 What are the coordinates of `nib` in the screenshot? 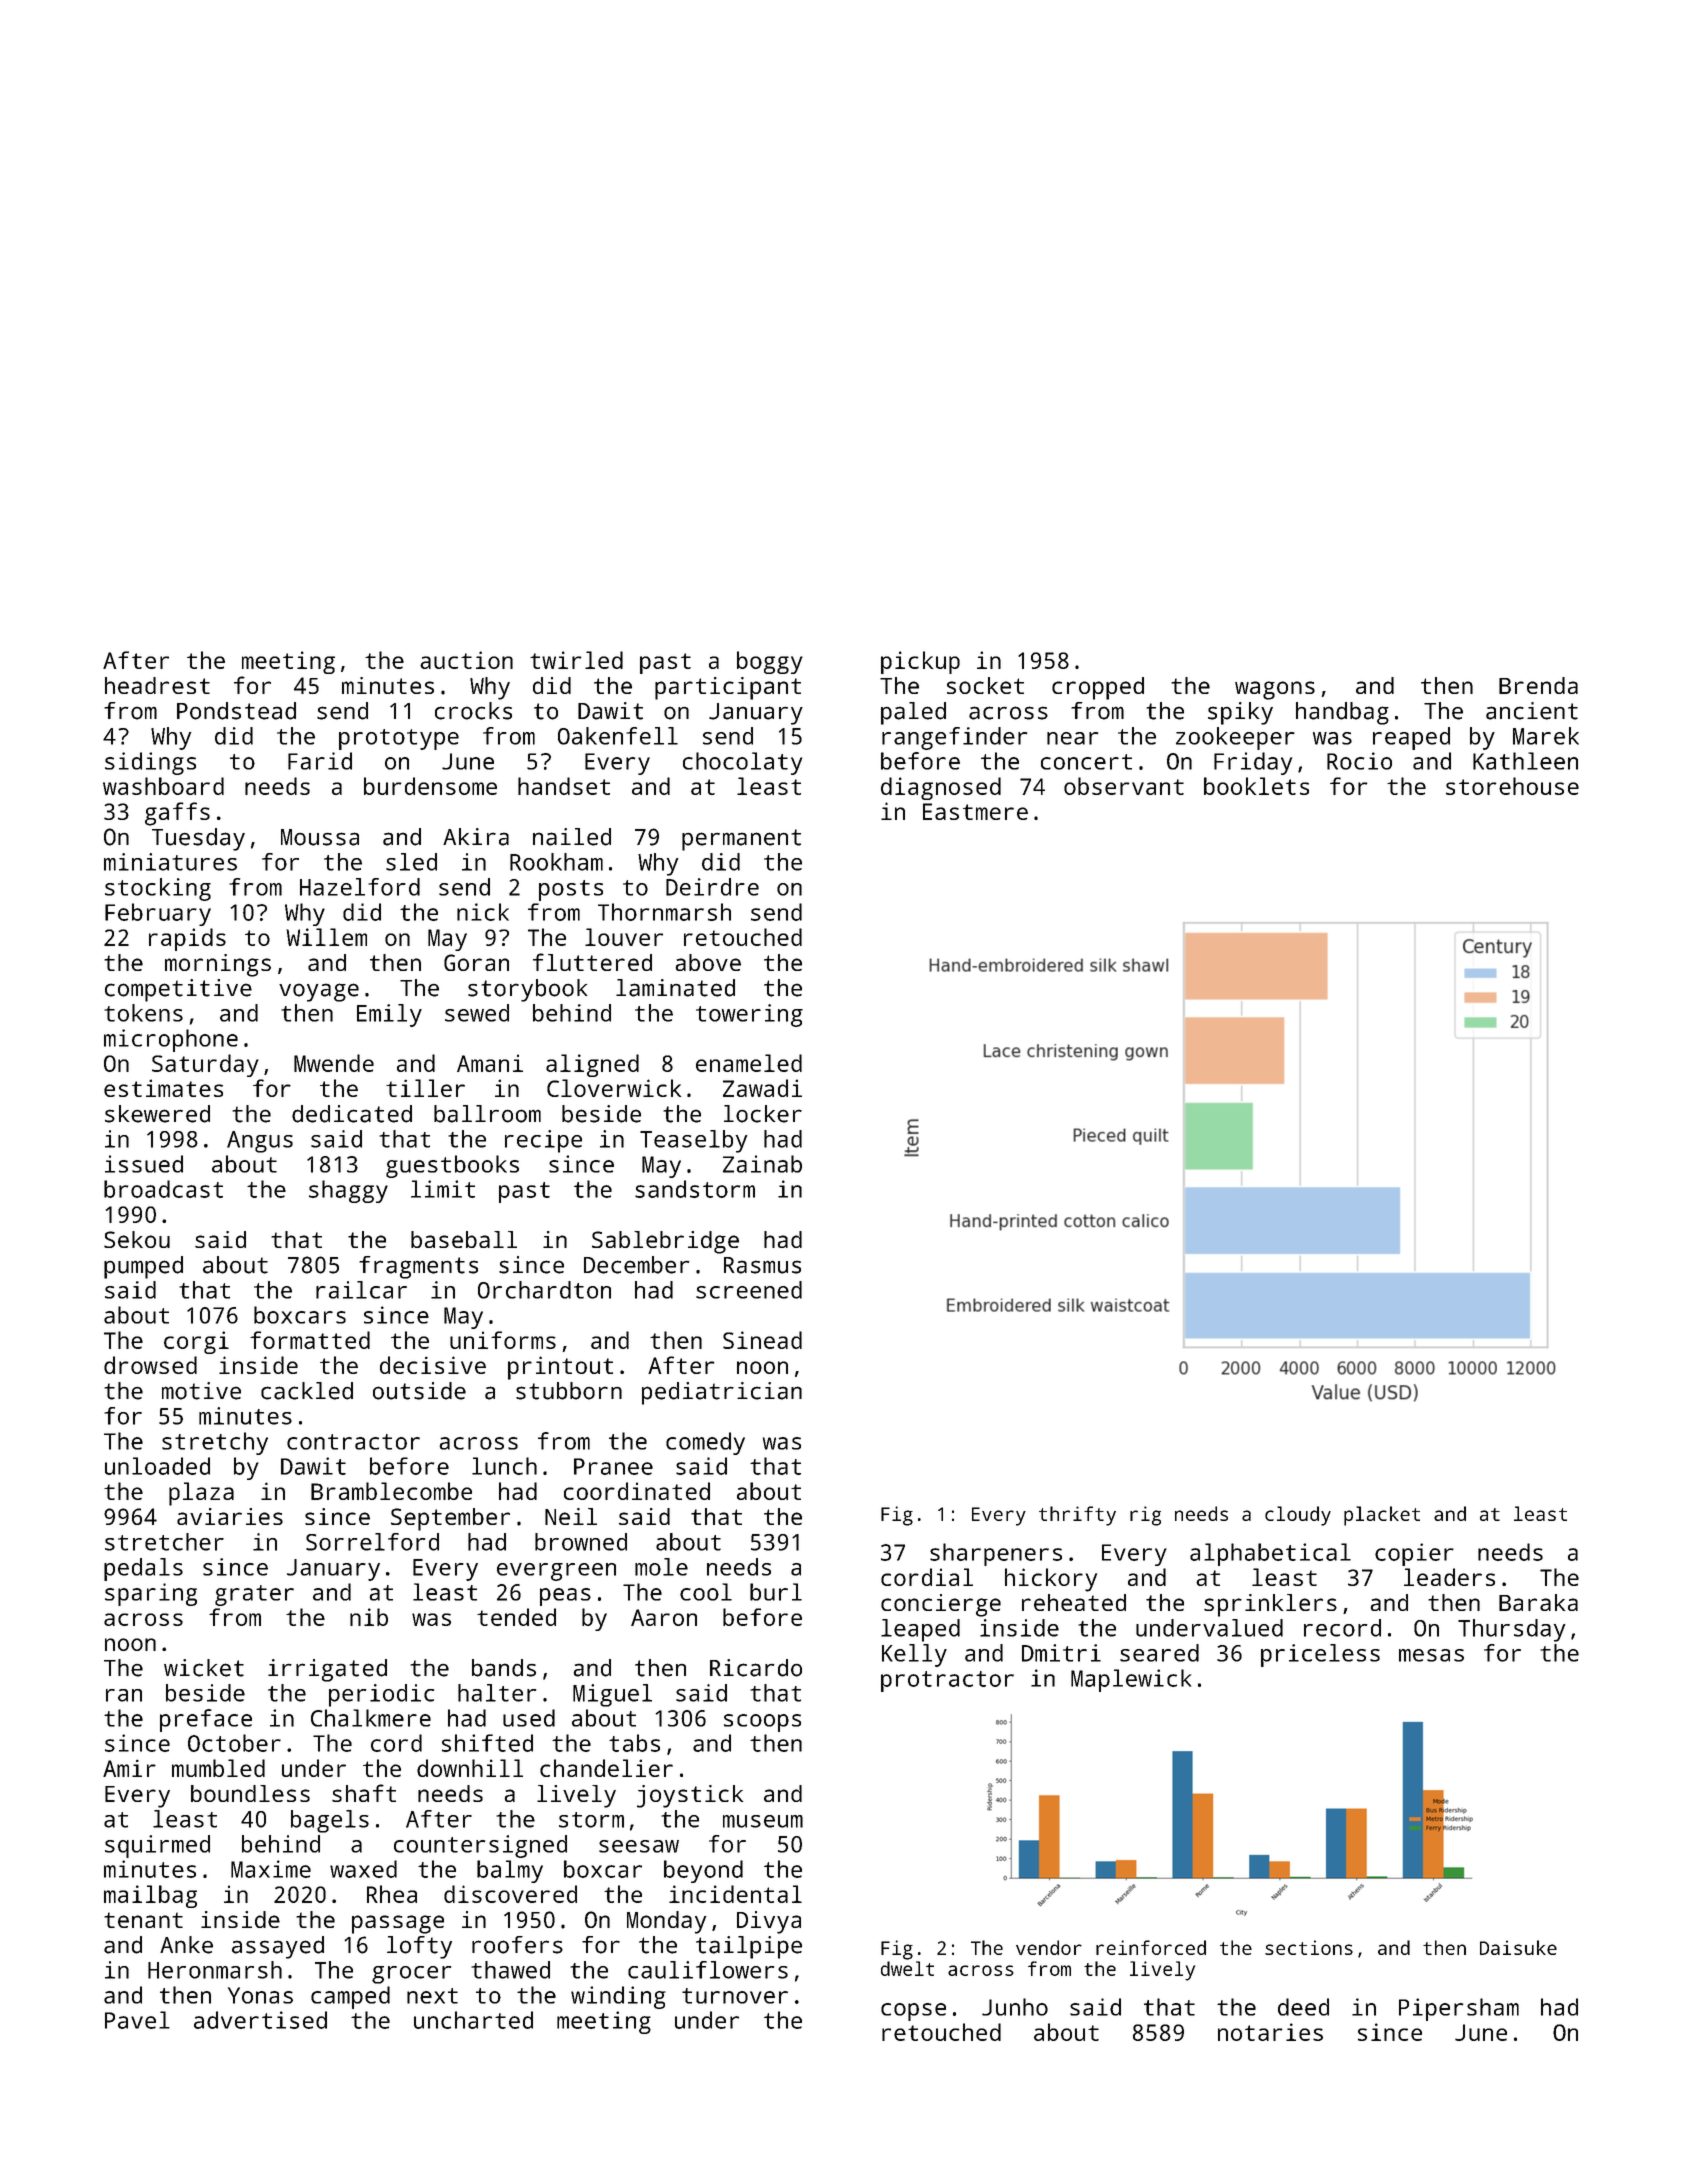 It's located at (369, 1617).
